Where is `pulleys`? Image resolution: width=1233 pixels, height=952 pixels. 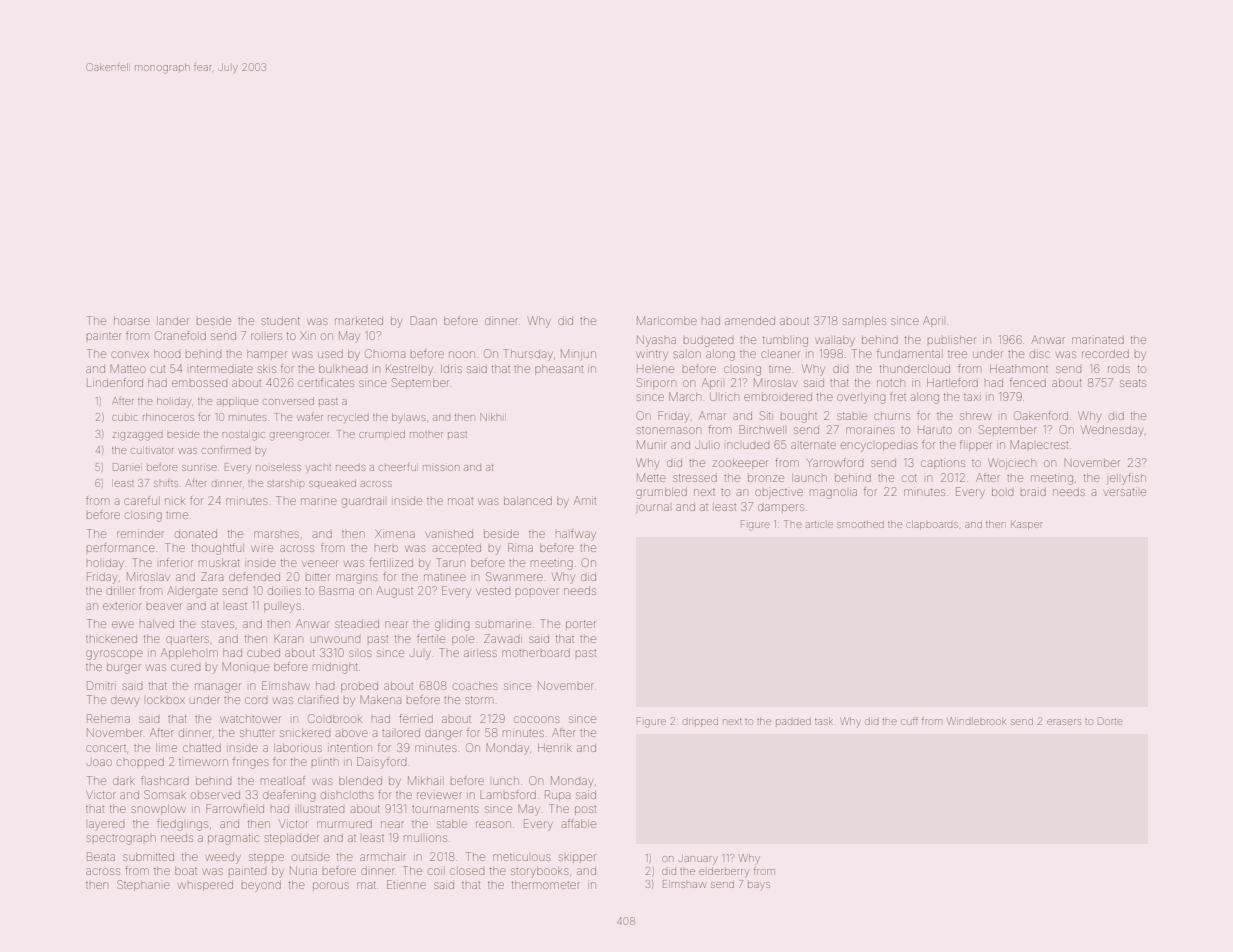
pulleys is located at coordinates (282, 607).
